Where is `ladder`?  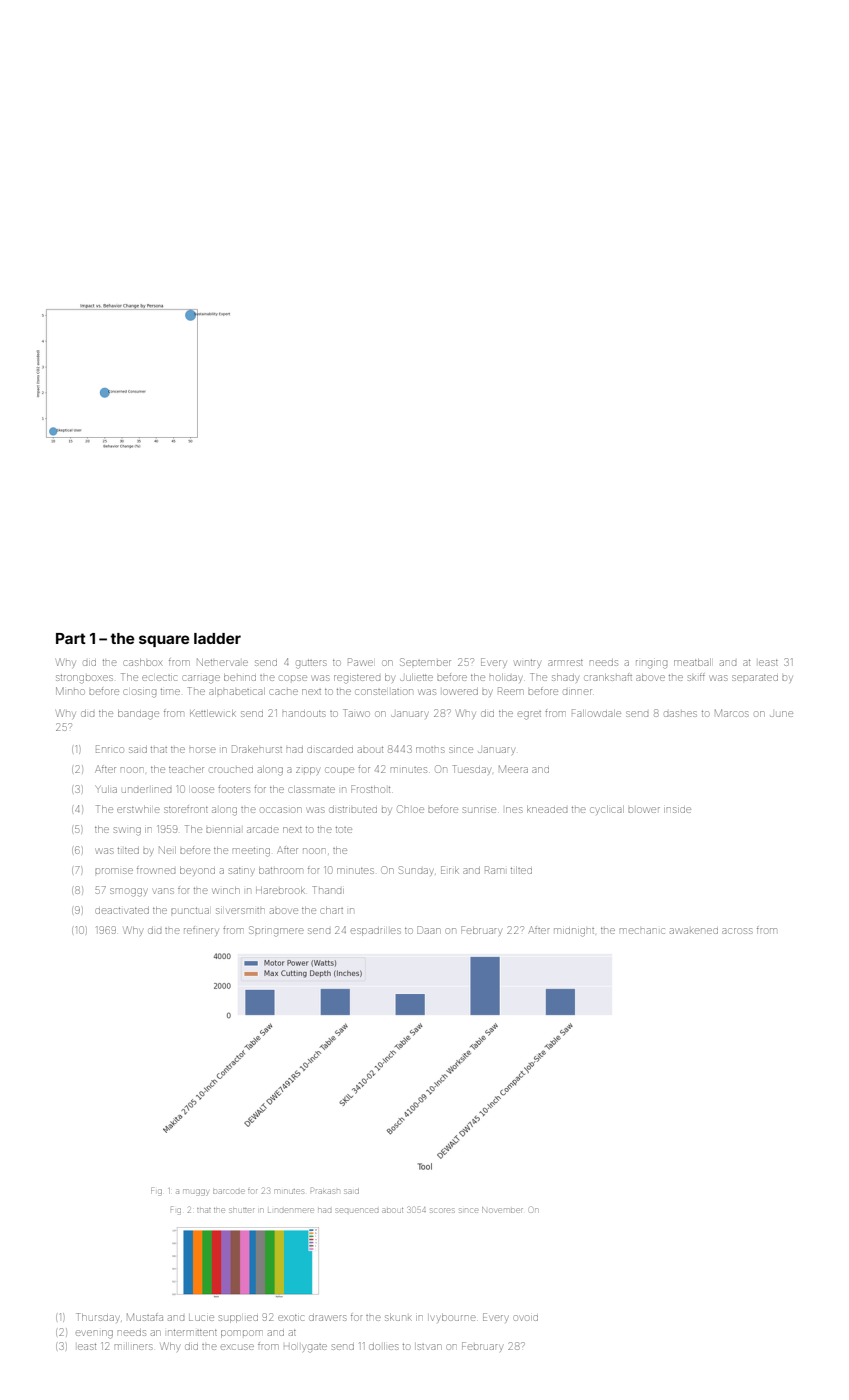 ladder is located at coordinates (217, 638).
